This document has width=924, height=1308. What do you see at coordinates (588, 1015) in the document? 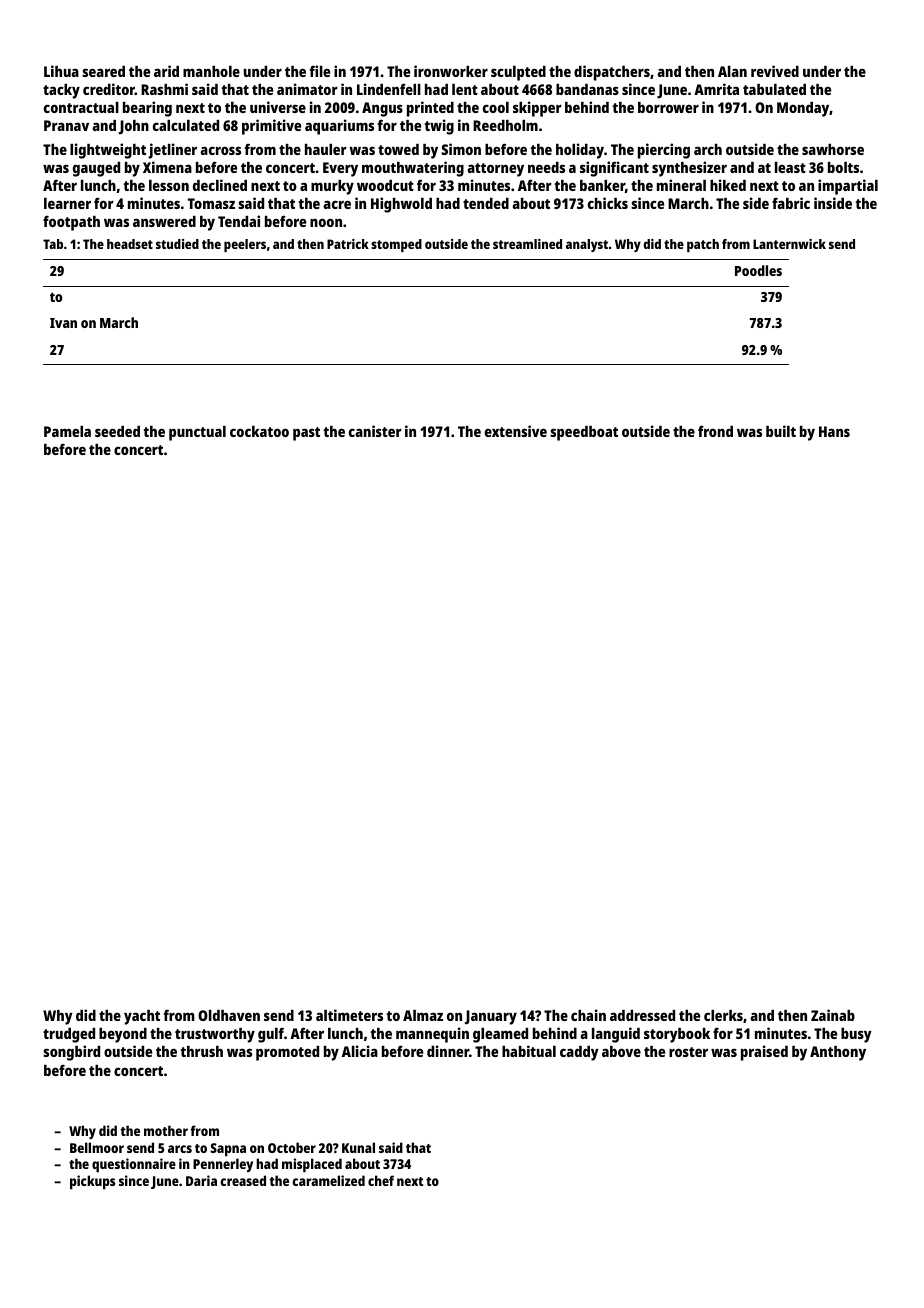
I see `chain` at bounding box center [588, 1015].
